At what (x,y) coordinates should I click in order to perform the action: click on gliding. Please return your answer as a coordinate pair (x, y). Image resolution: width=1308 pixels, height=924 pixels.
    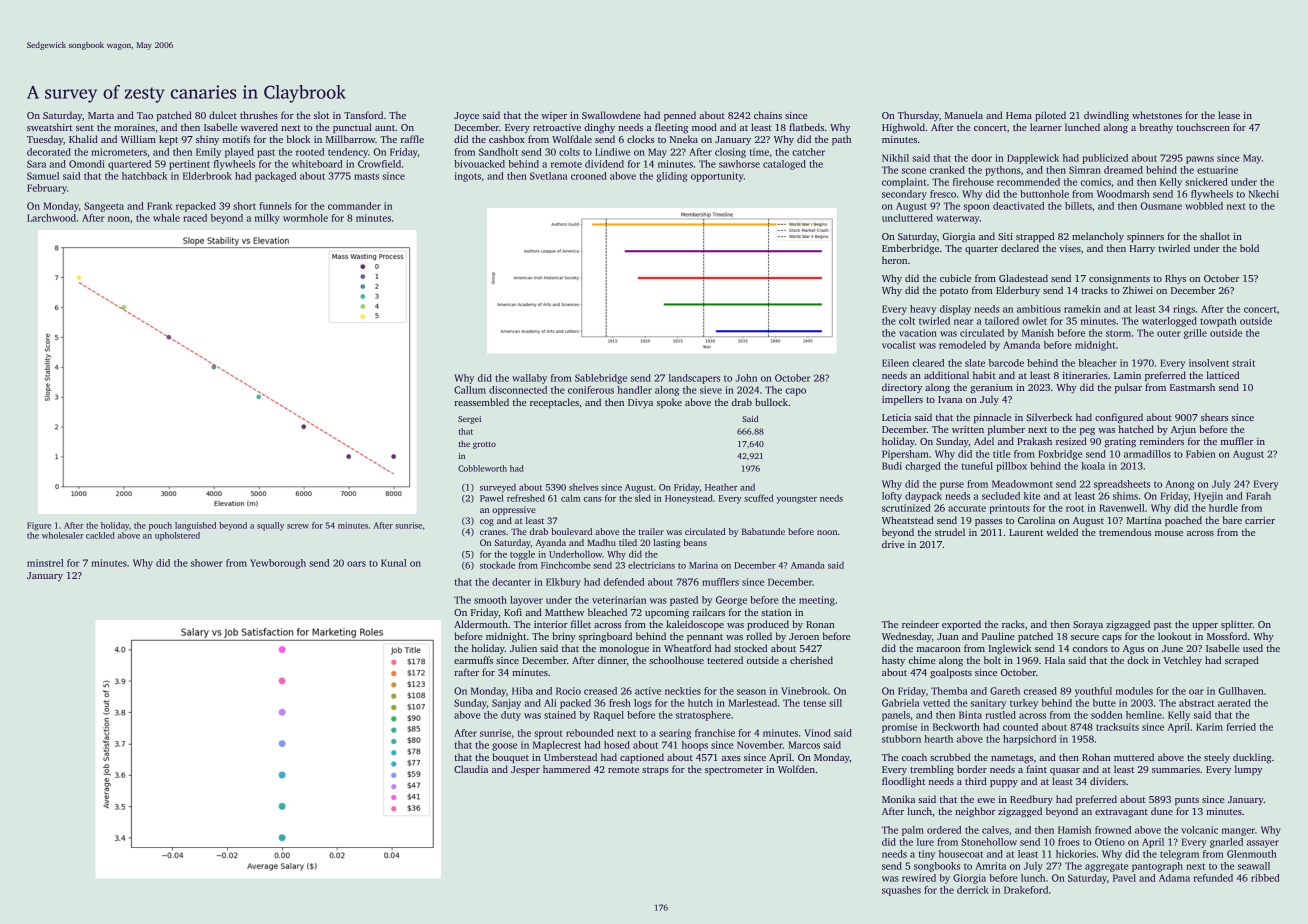
    Looking at the image, I should click on (671, 177).
